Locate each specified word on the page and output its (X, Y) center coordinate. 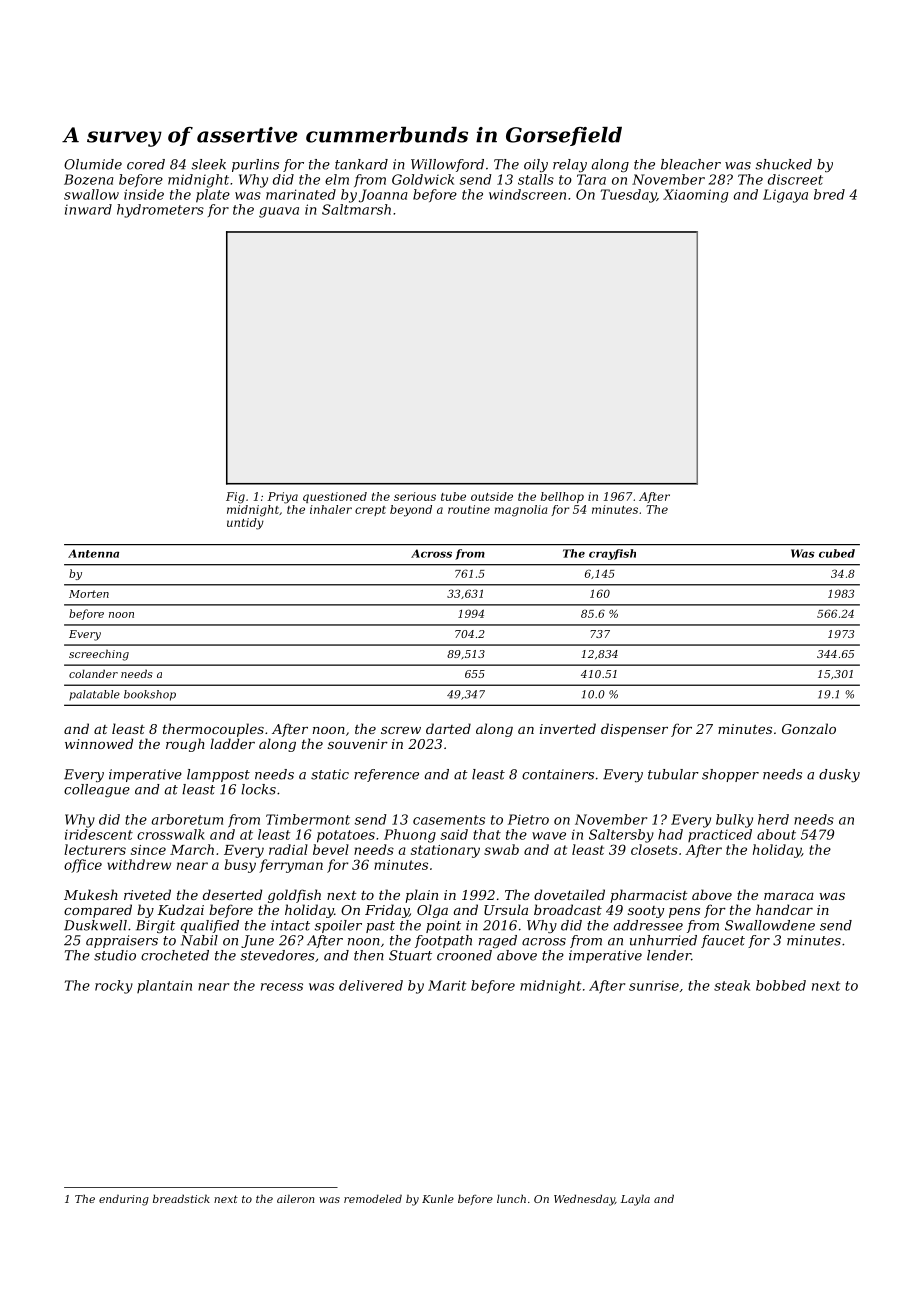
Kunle (438, 1198)
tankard (361, 164)
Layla (635, 1200)
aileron (295, 1198)
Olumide (93, 164)
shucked (784, 164)
